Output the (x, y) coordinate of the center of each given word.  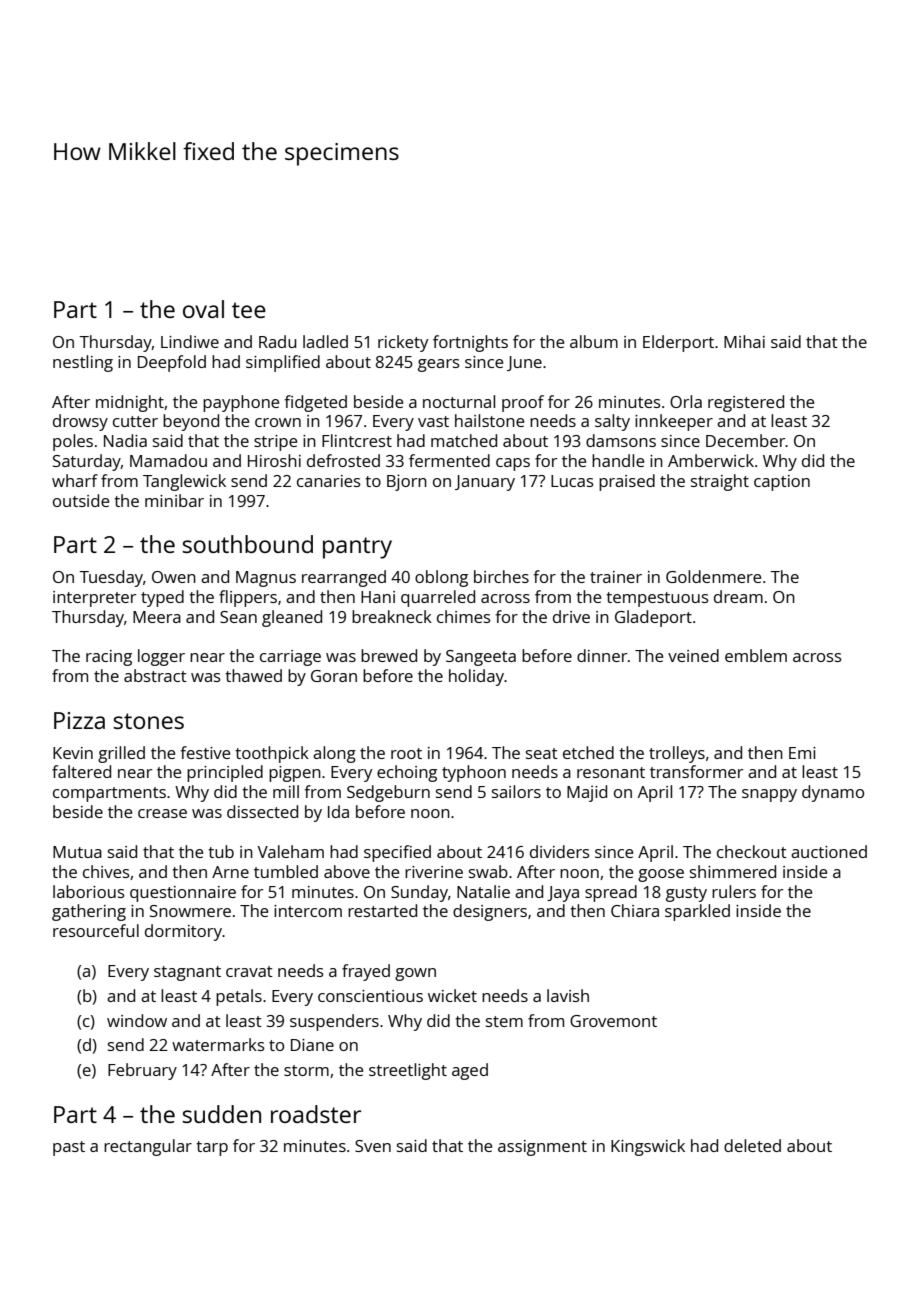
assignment (542, 1148)
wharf (75, 480)
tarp (212, 1148)
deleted (752, 1145)
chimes (464, 616)
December (746, 440)
